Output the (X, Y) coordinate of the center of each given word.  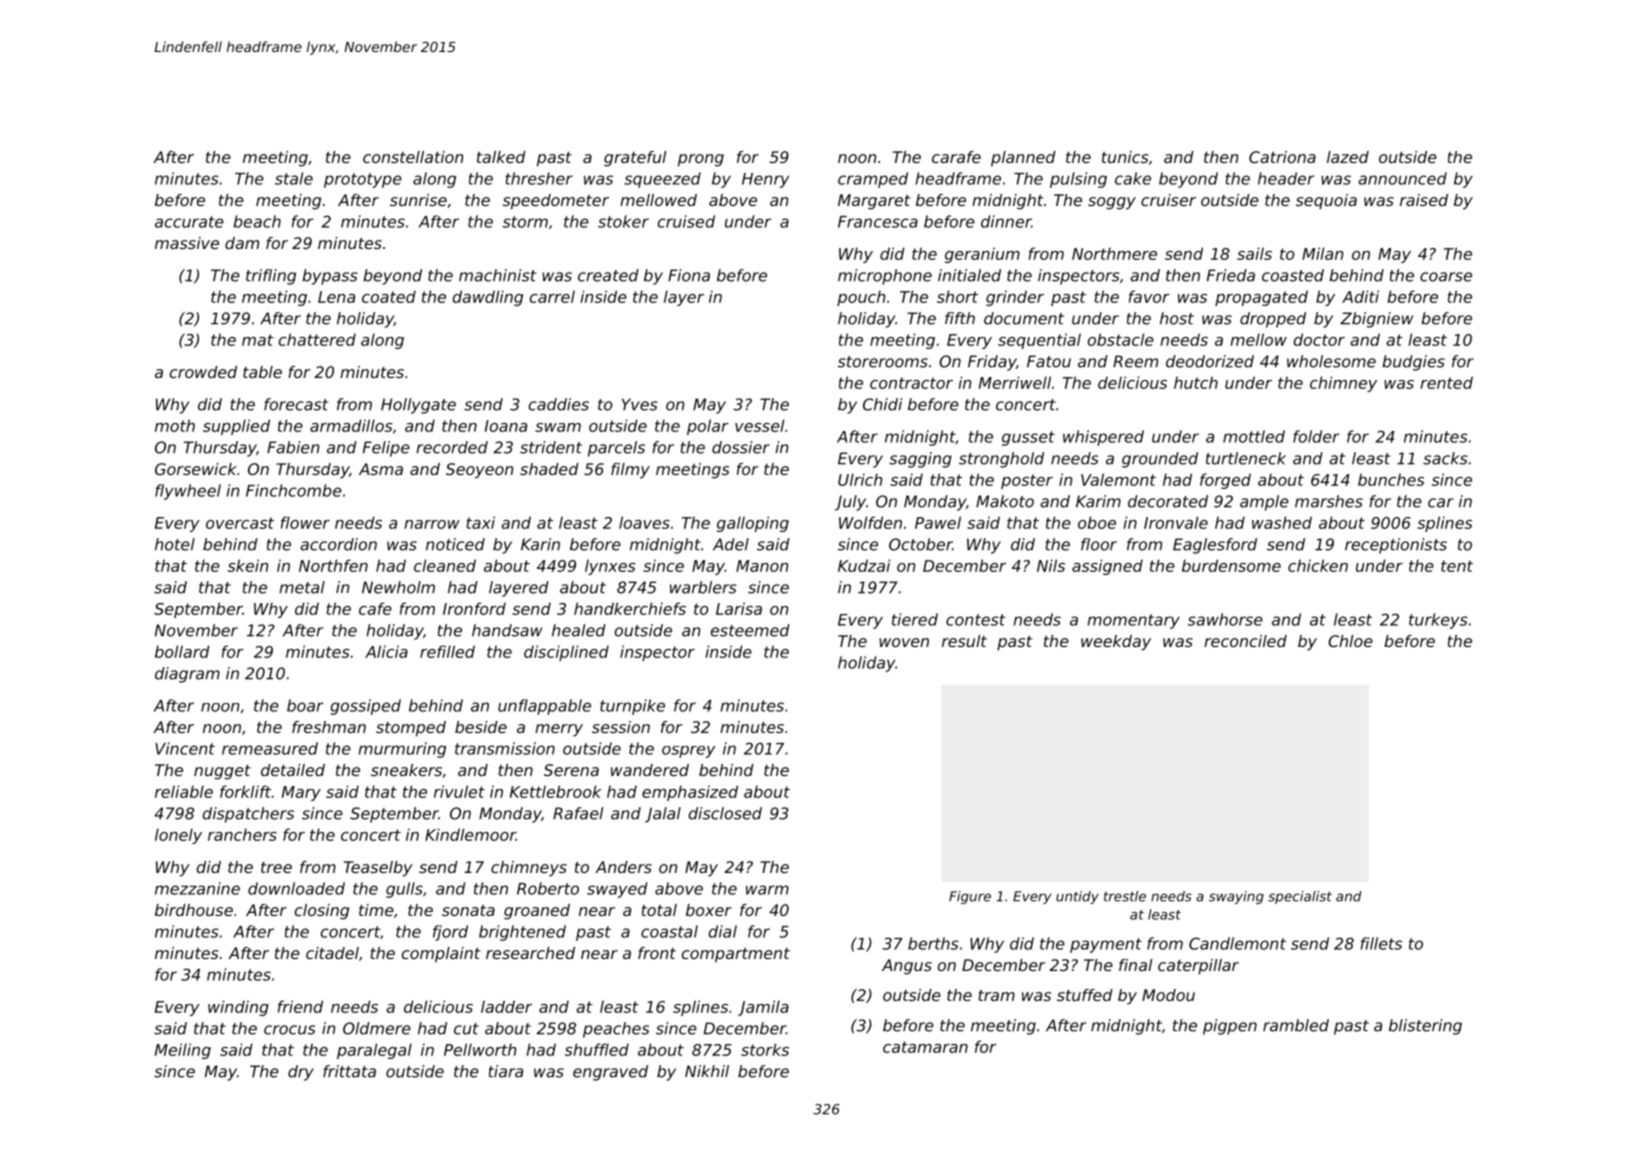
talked (501, 157)
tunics (1125, 157)
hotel (175, 544)
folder (1316, 436)
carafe (956, 157)
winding (238, 1008)
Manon (762, 566)
